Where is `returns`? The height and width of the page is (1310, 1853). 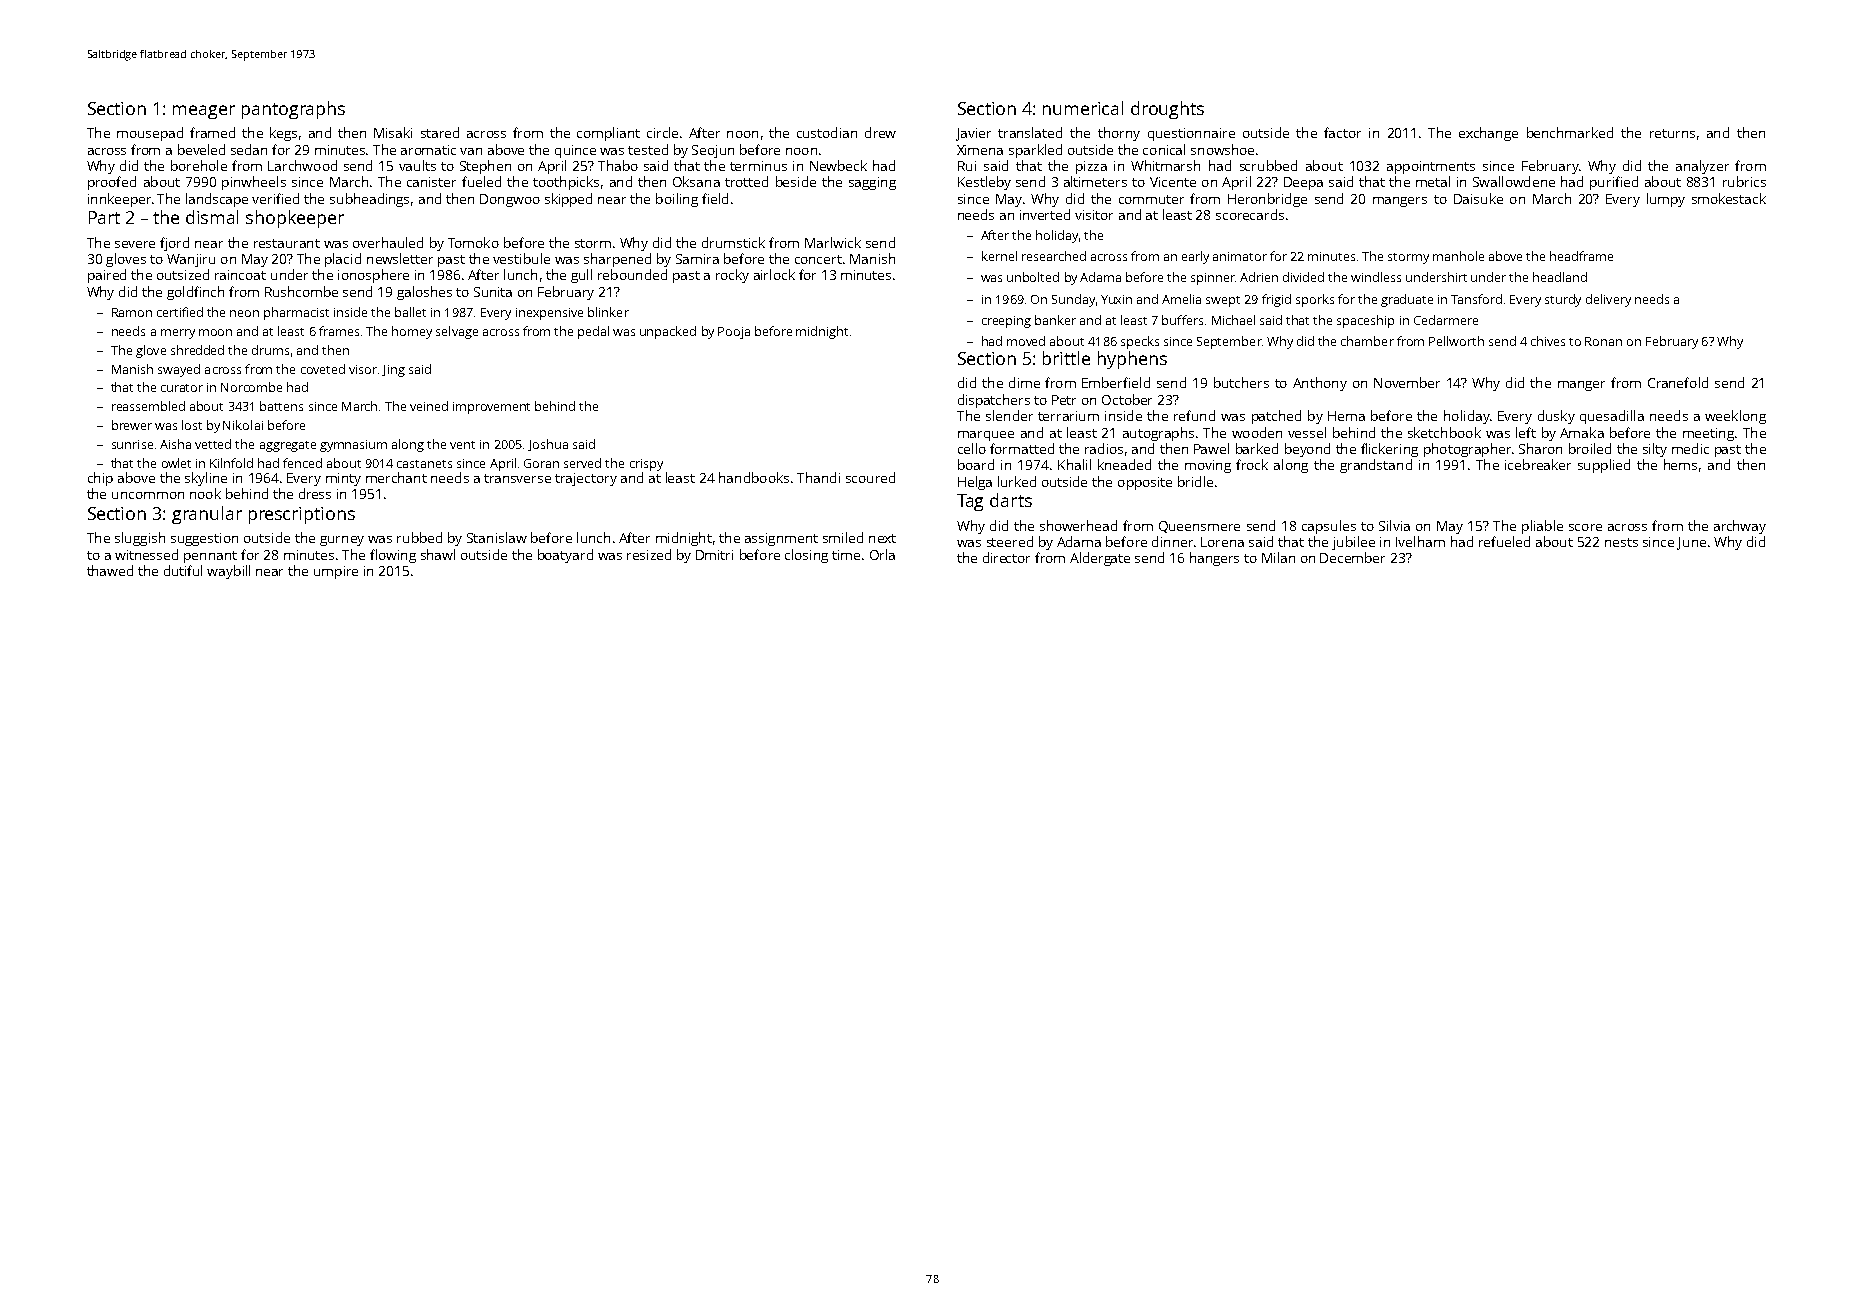
returns is located at coordinates (1672, 133).
